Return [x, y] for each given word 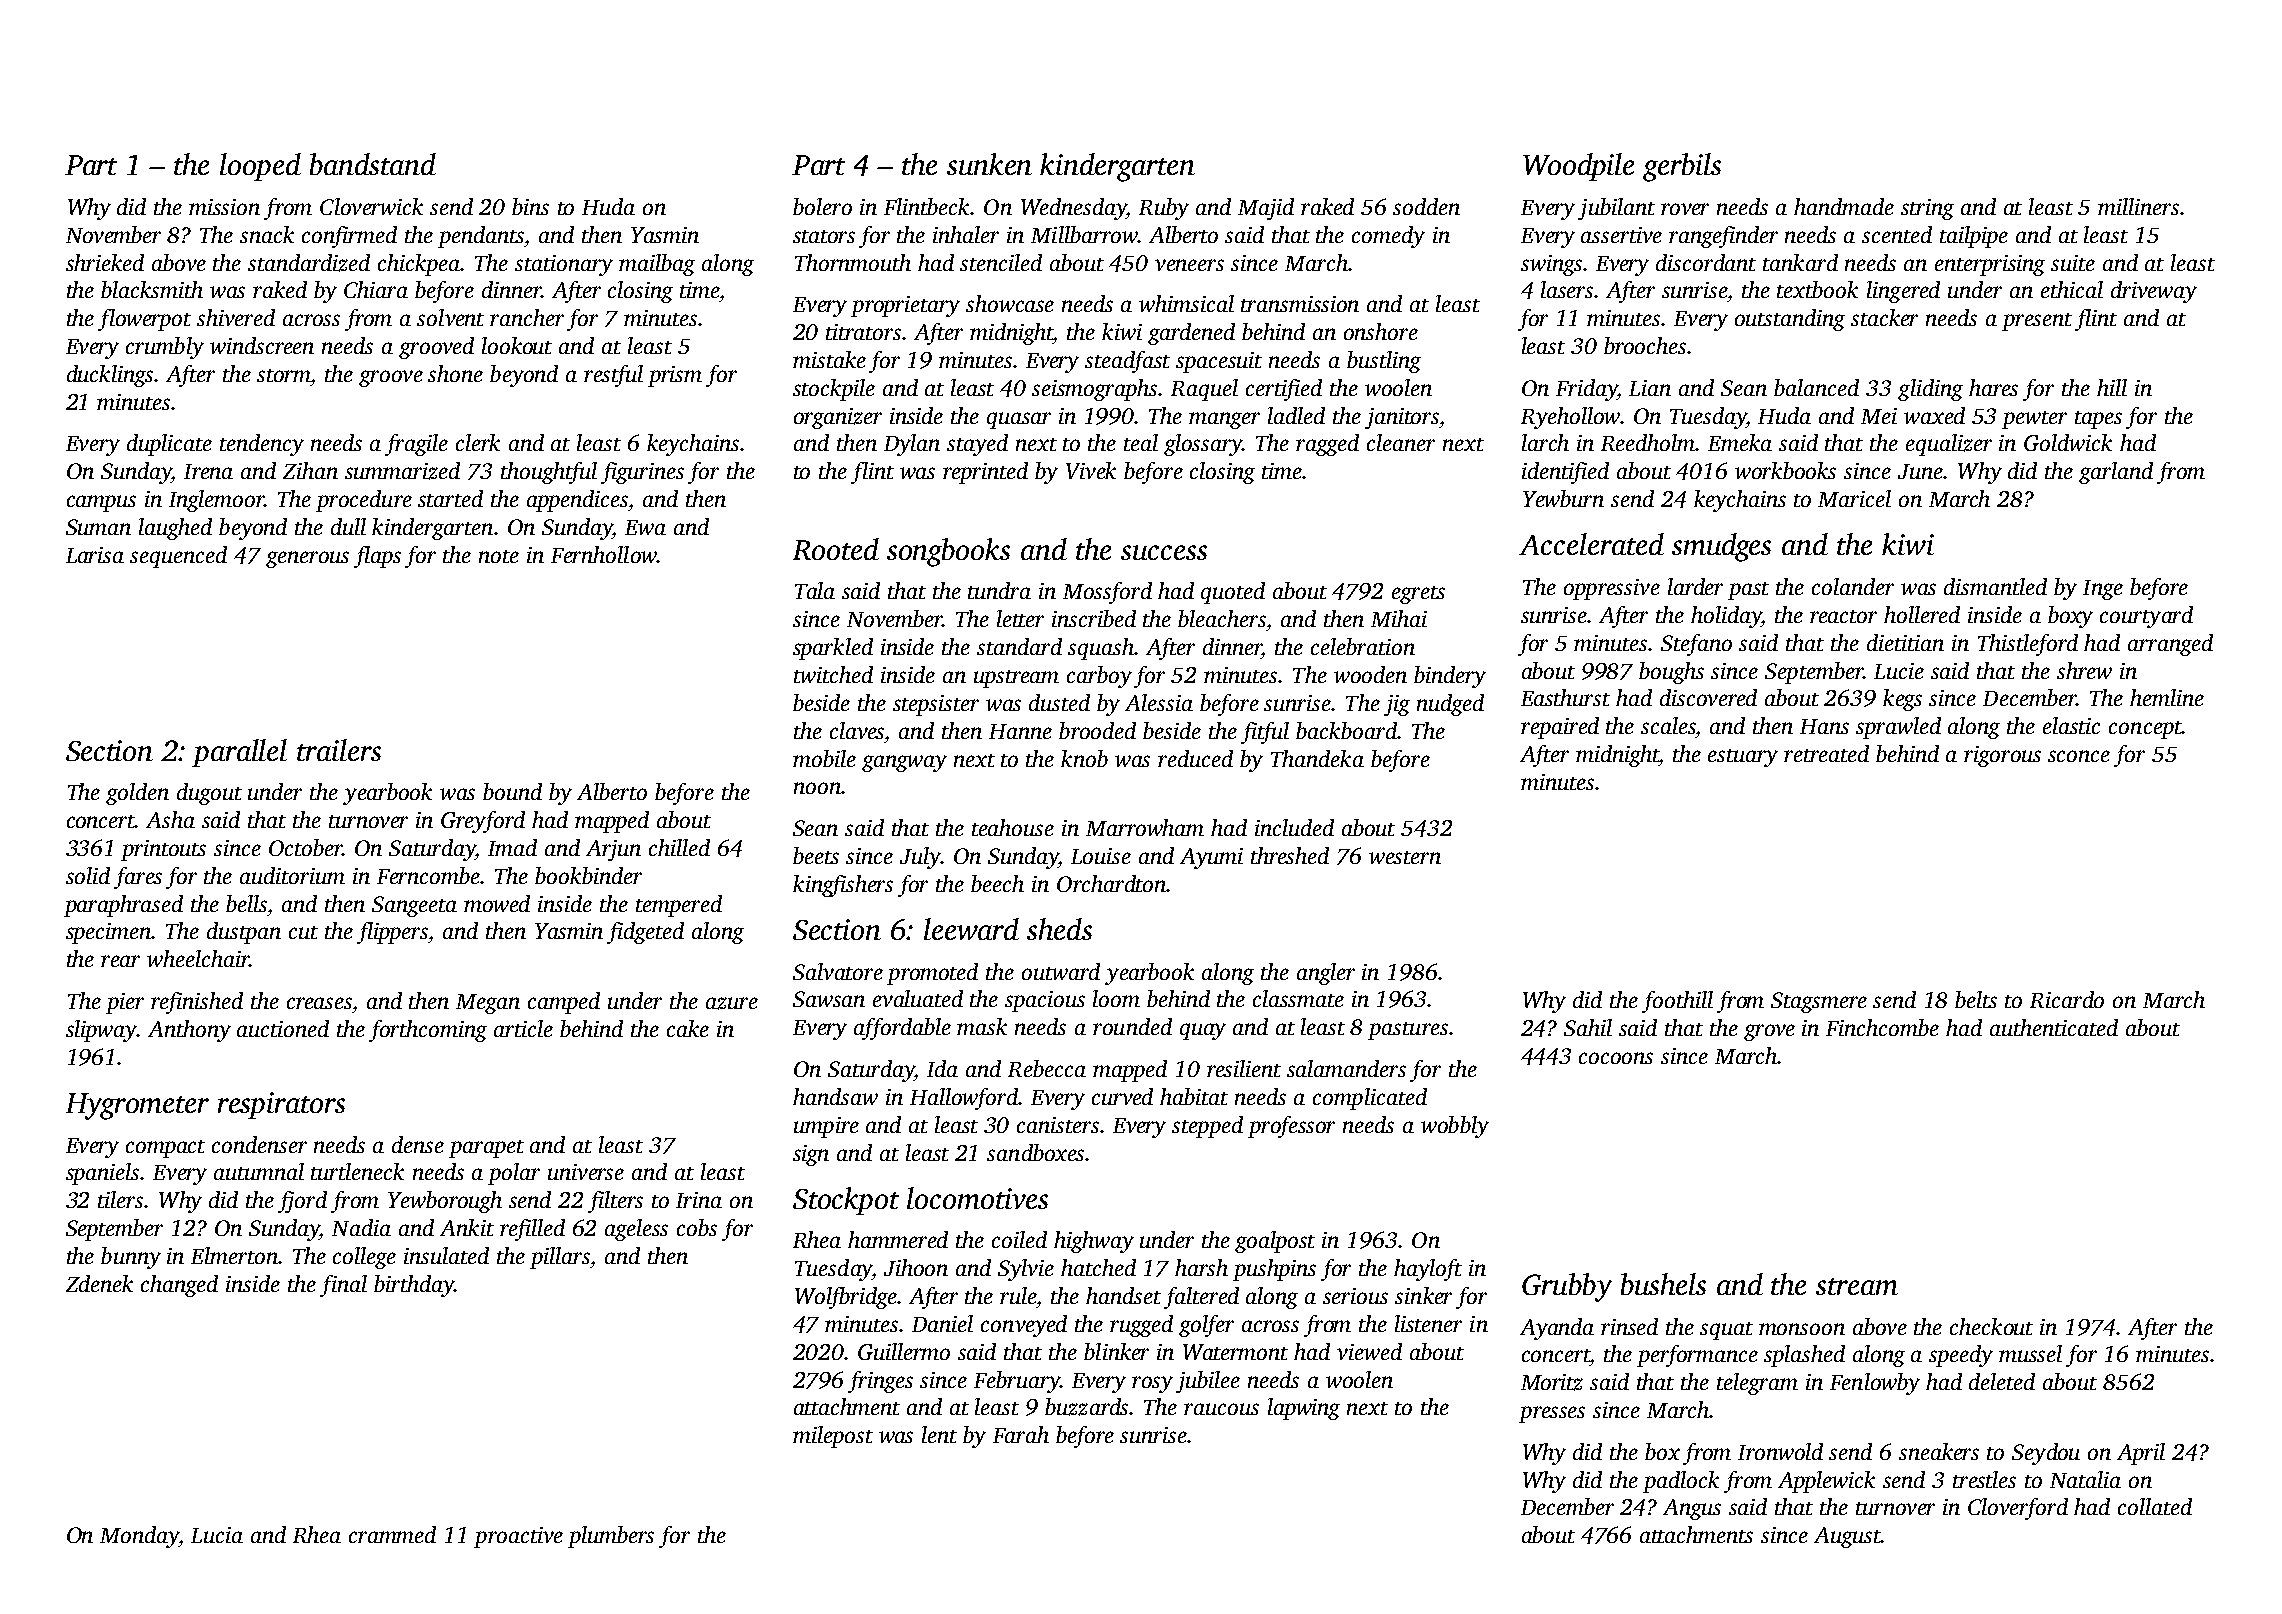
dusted [1059, 702]
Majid [1266, 209]
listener [1428, 1323]
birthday [414, 1286]
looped [260, 167]
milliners [2138, 206]
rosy [1152, 1384]
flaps [377, 557]
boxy [2070, 617]
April [2141, 1454]
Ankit [467, 1227]
